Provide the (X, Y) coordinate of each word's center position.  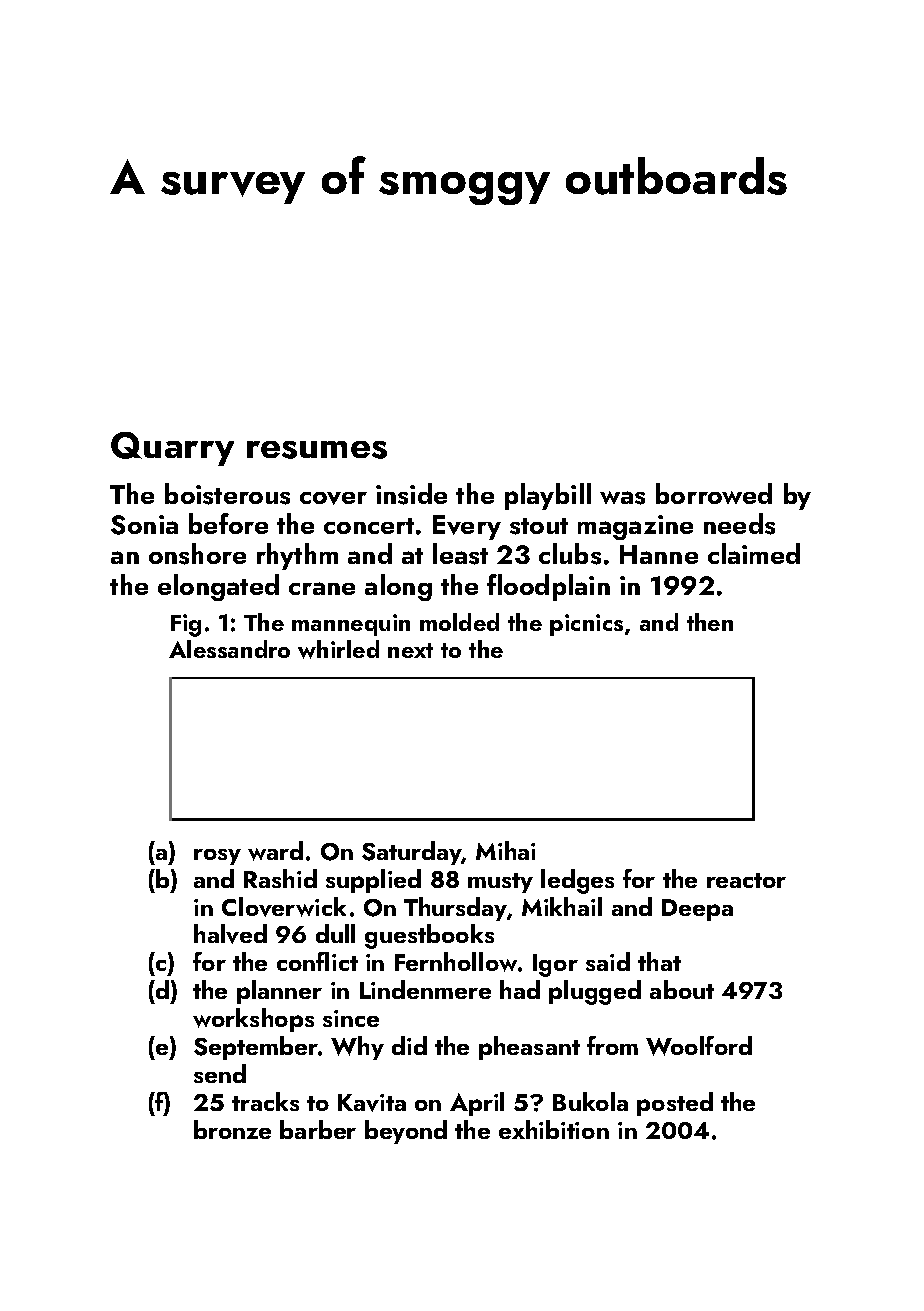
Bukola (590, 1101)
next (410, 650)
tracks (265, 1101)
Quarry (172, 449)
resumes (317, 450)
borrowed (714, 493)
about (682, 989)
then (710, 622)
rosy (217, 857)
